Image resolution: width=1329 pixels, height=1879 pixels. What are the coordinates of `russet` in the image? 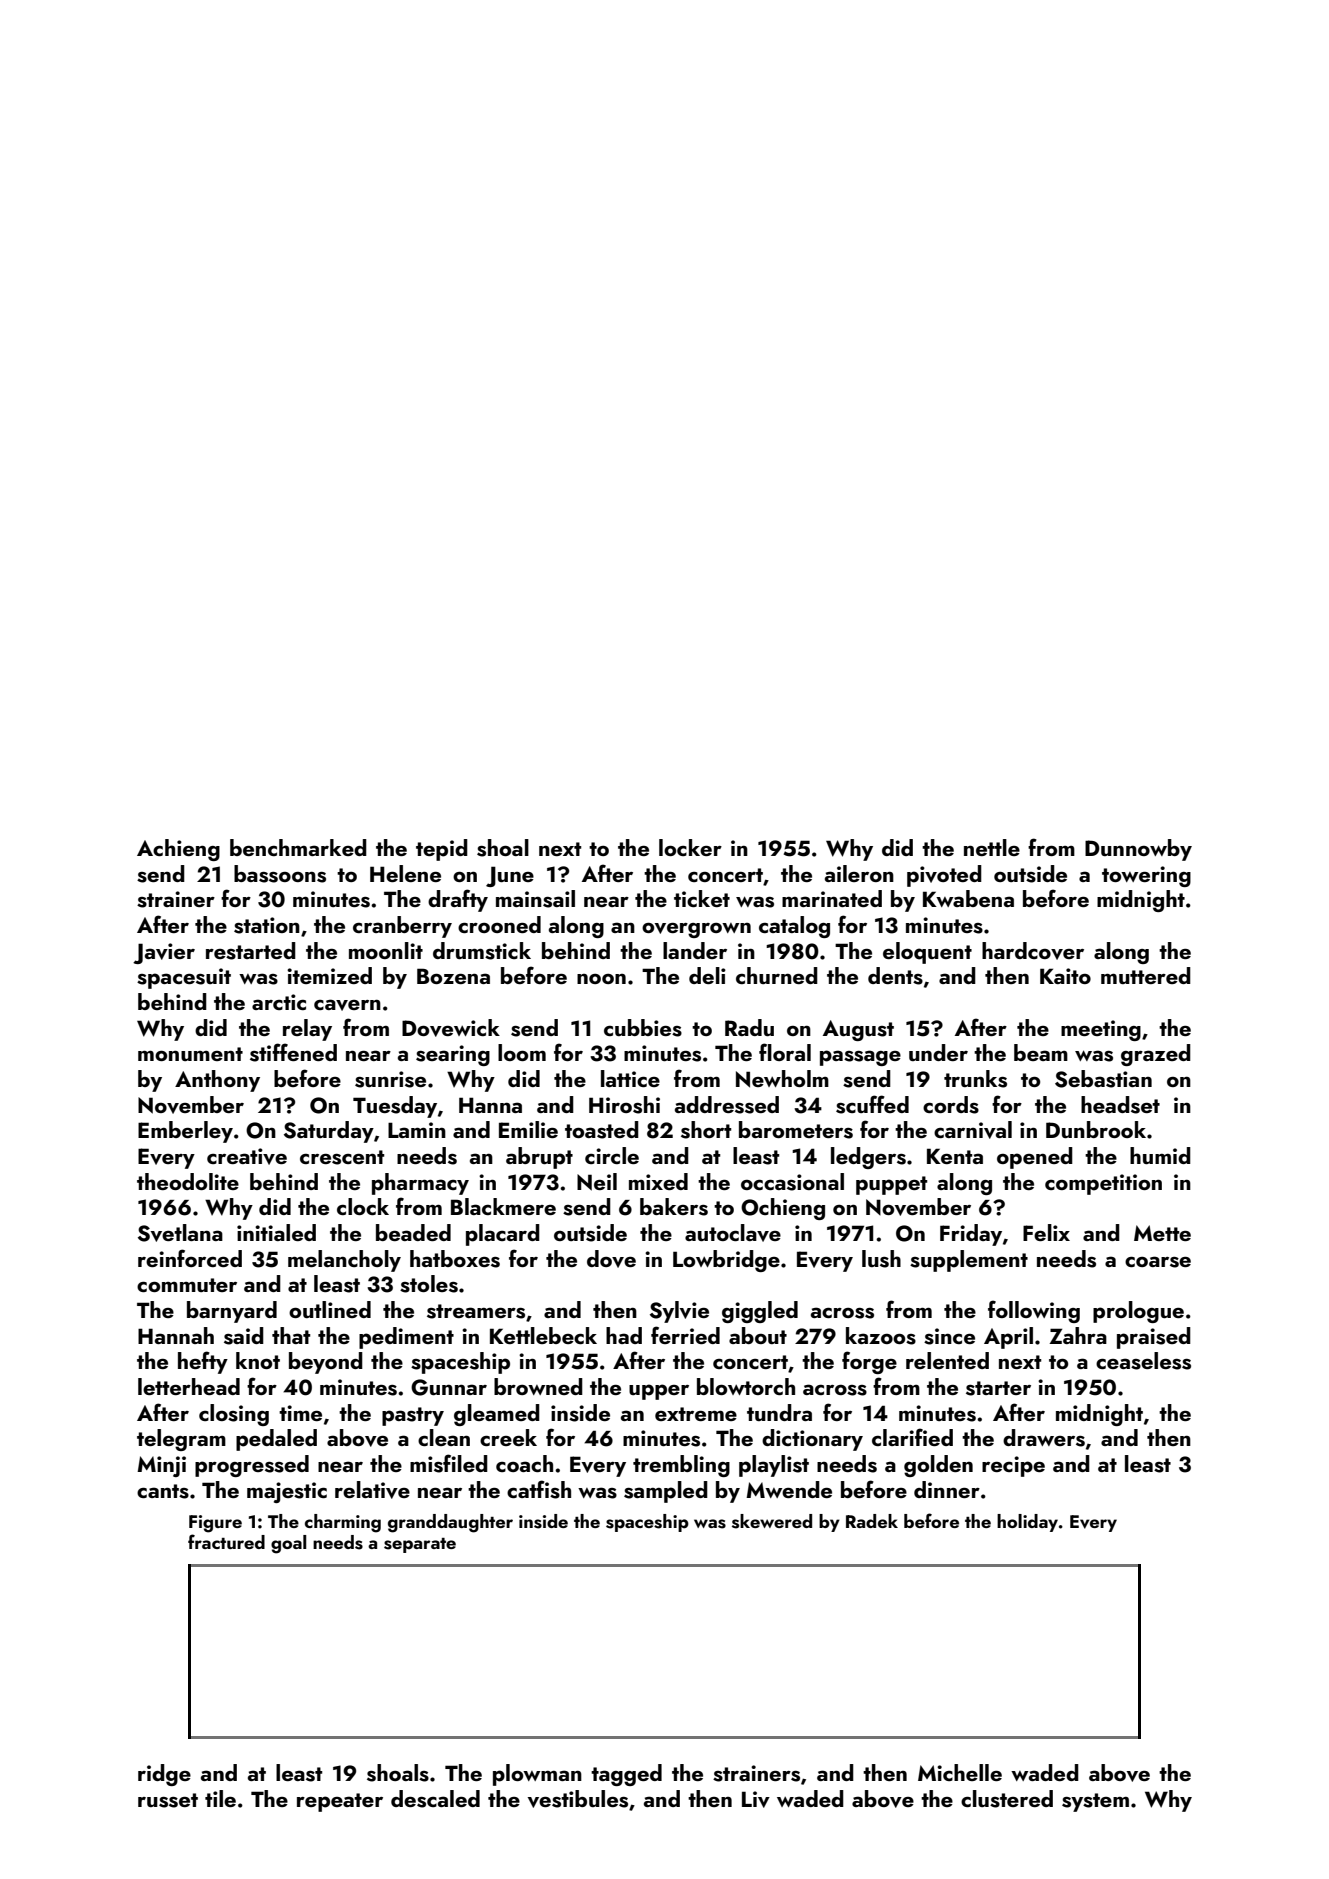 It's located at (168, 1800).
